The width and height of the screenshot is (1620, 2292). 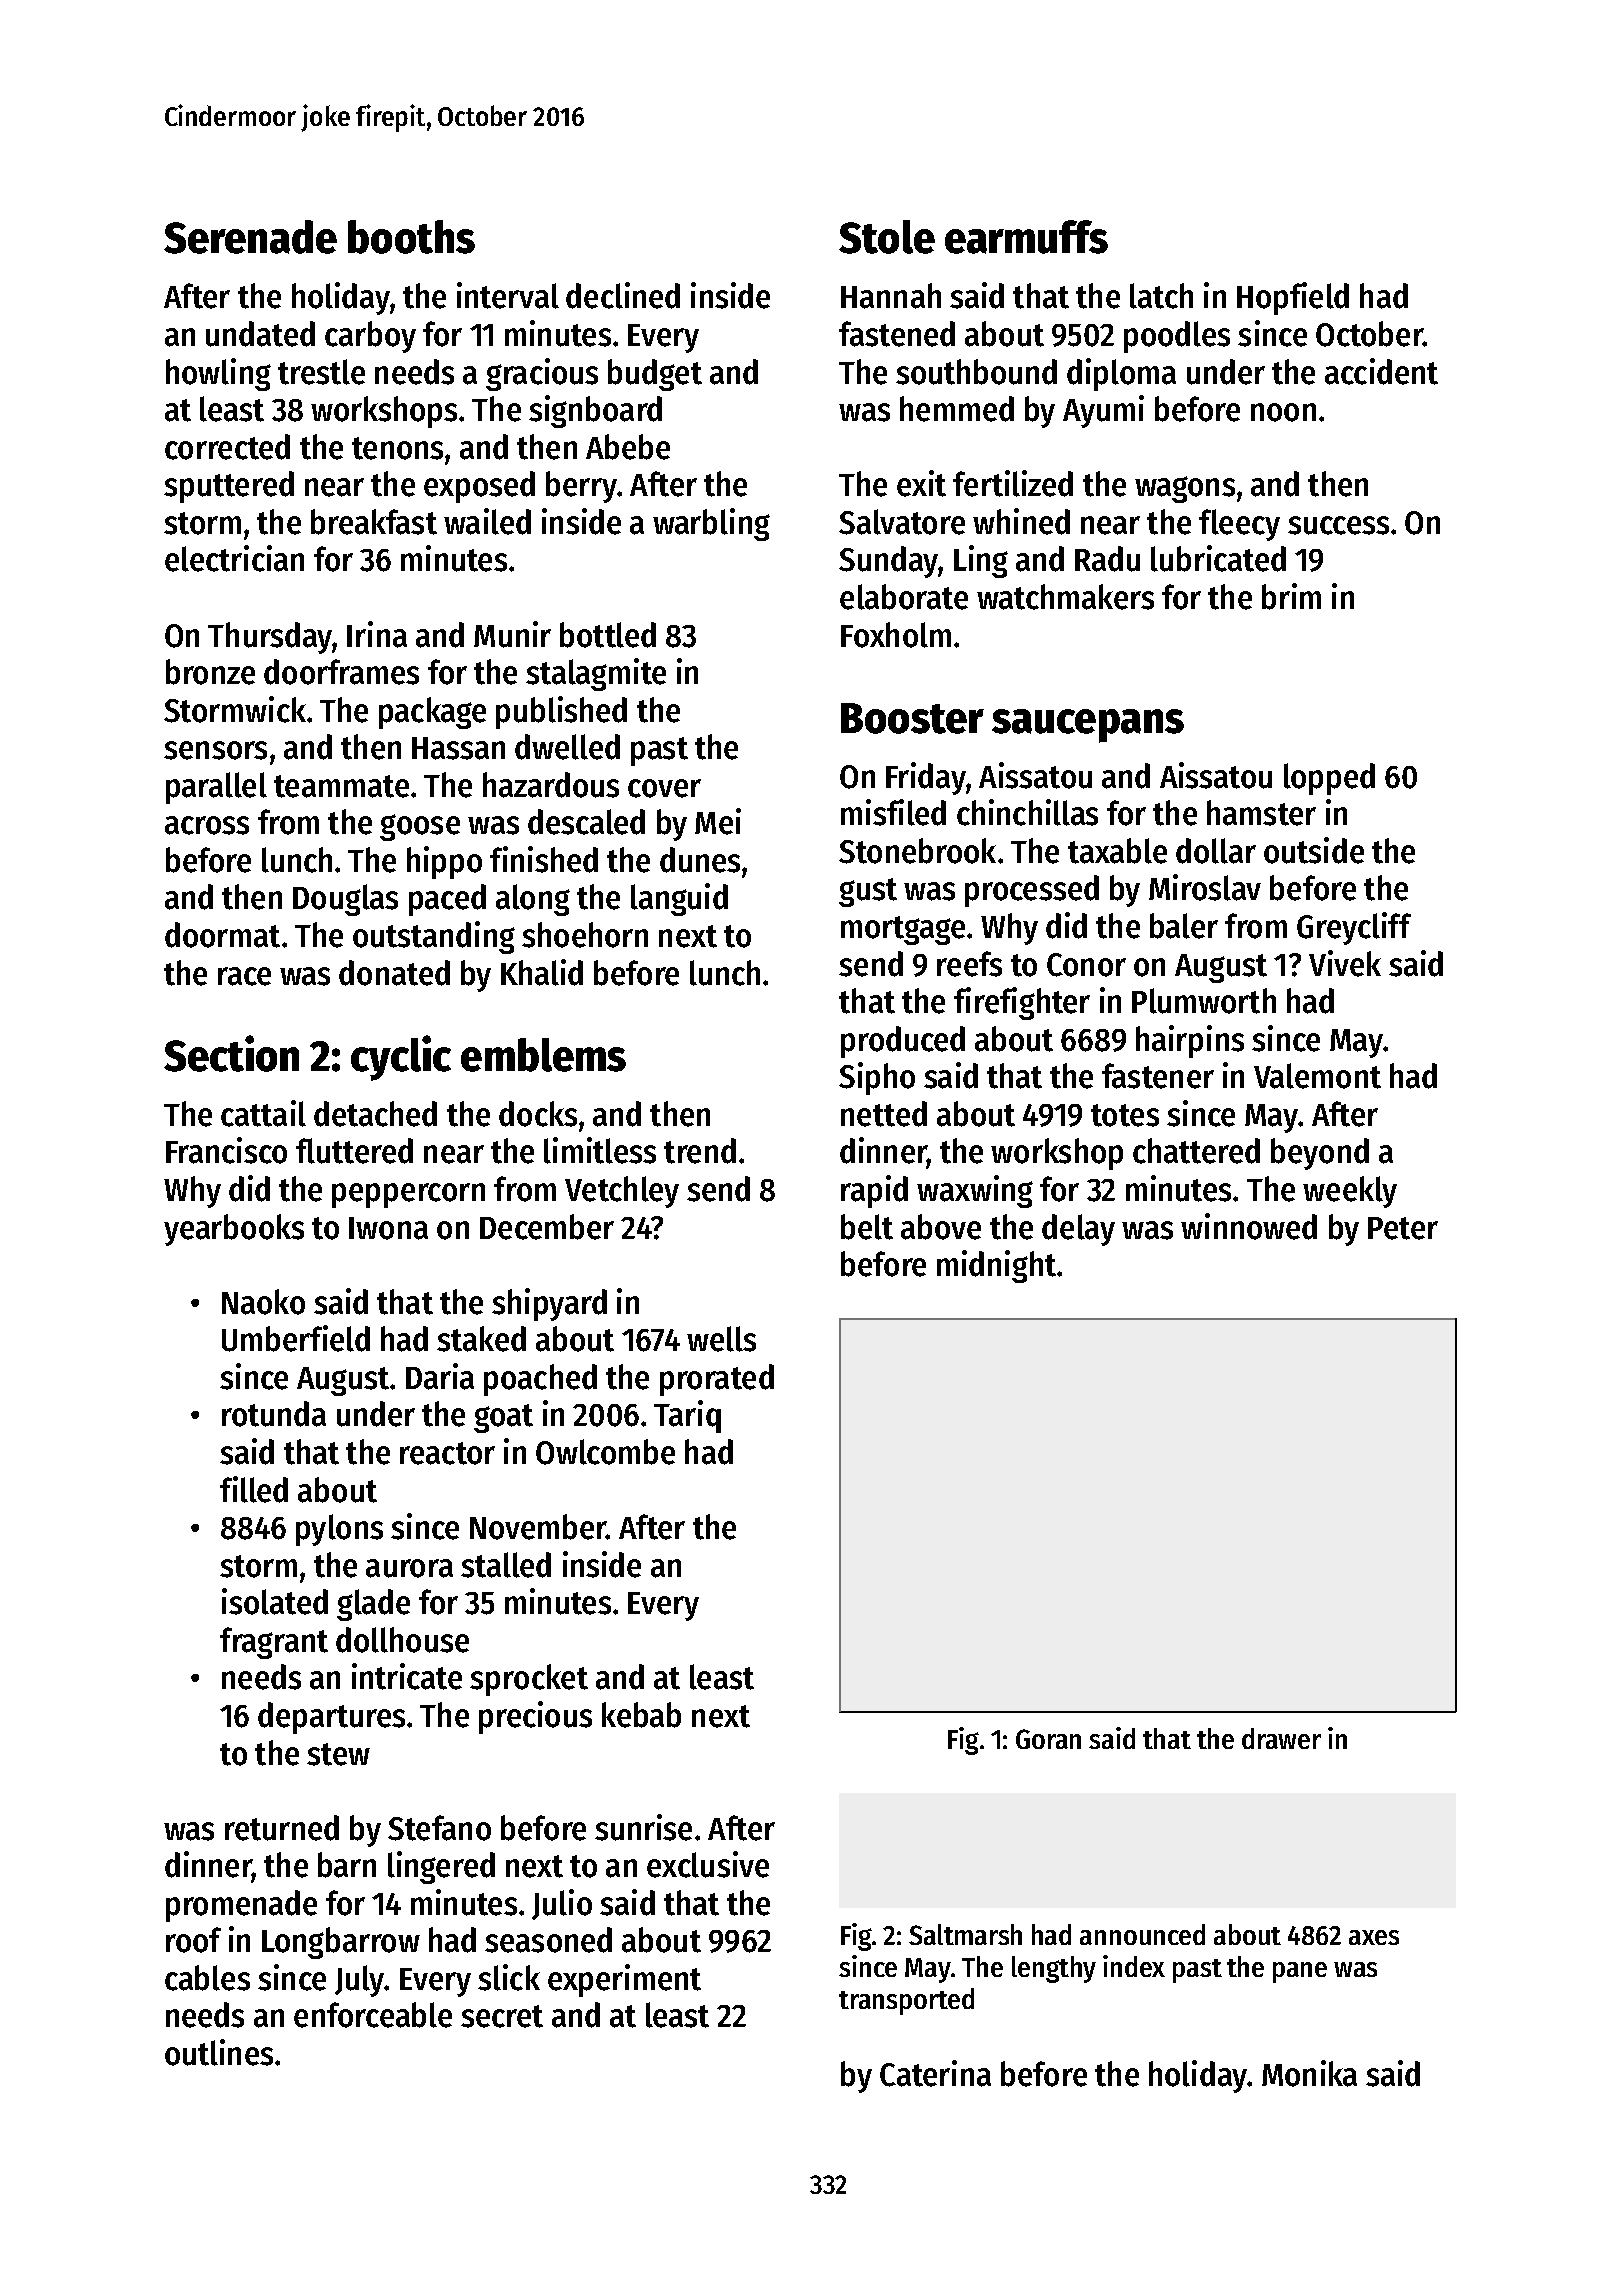 What do you see at coordinates (434, 937) in the screenshot?
I see `outstanding` at bounding box center [434, 937].
